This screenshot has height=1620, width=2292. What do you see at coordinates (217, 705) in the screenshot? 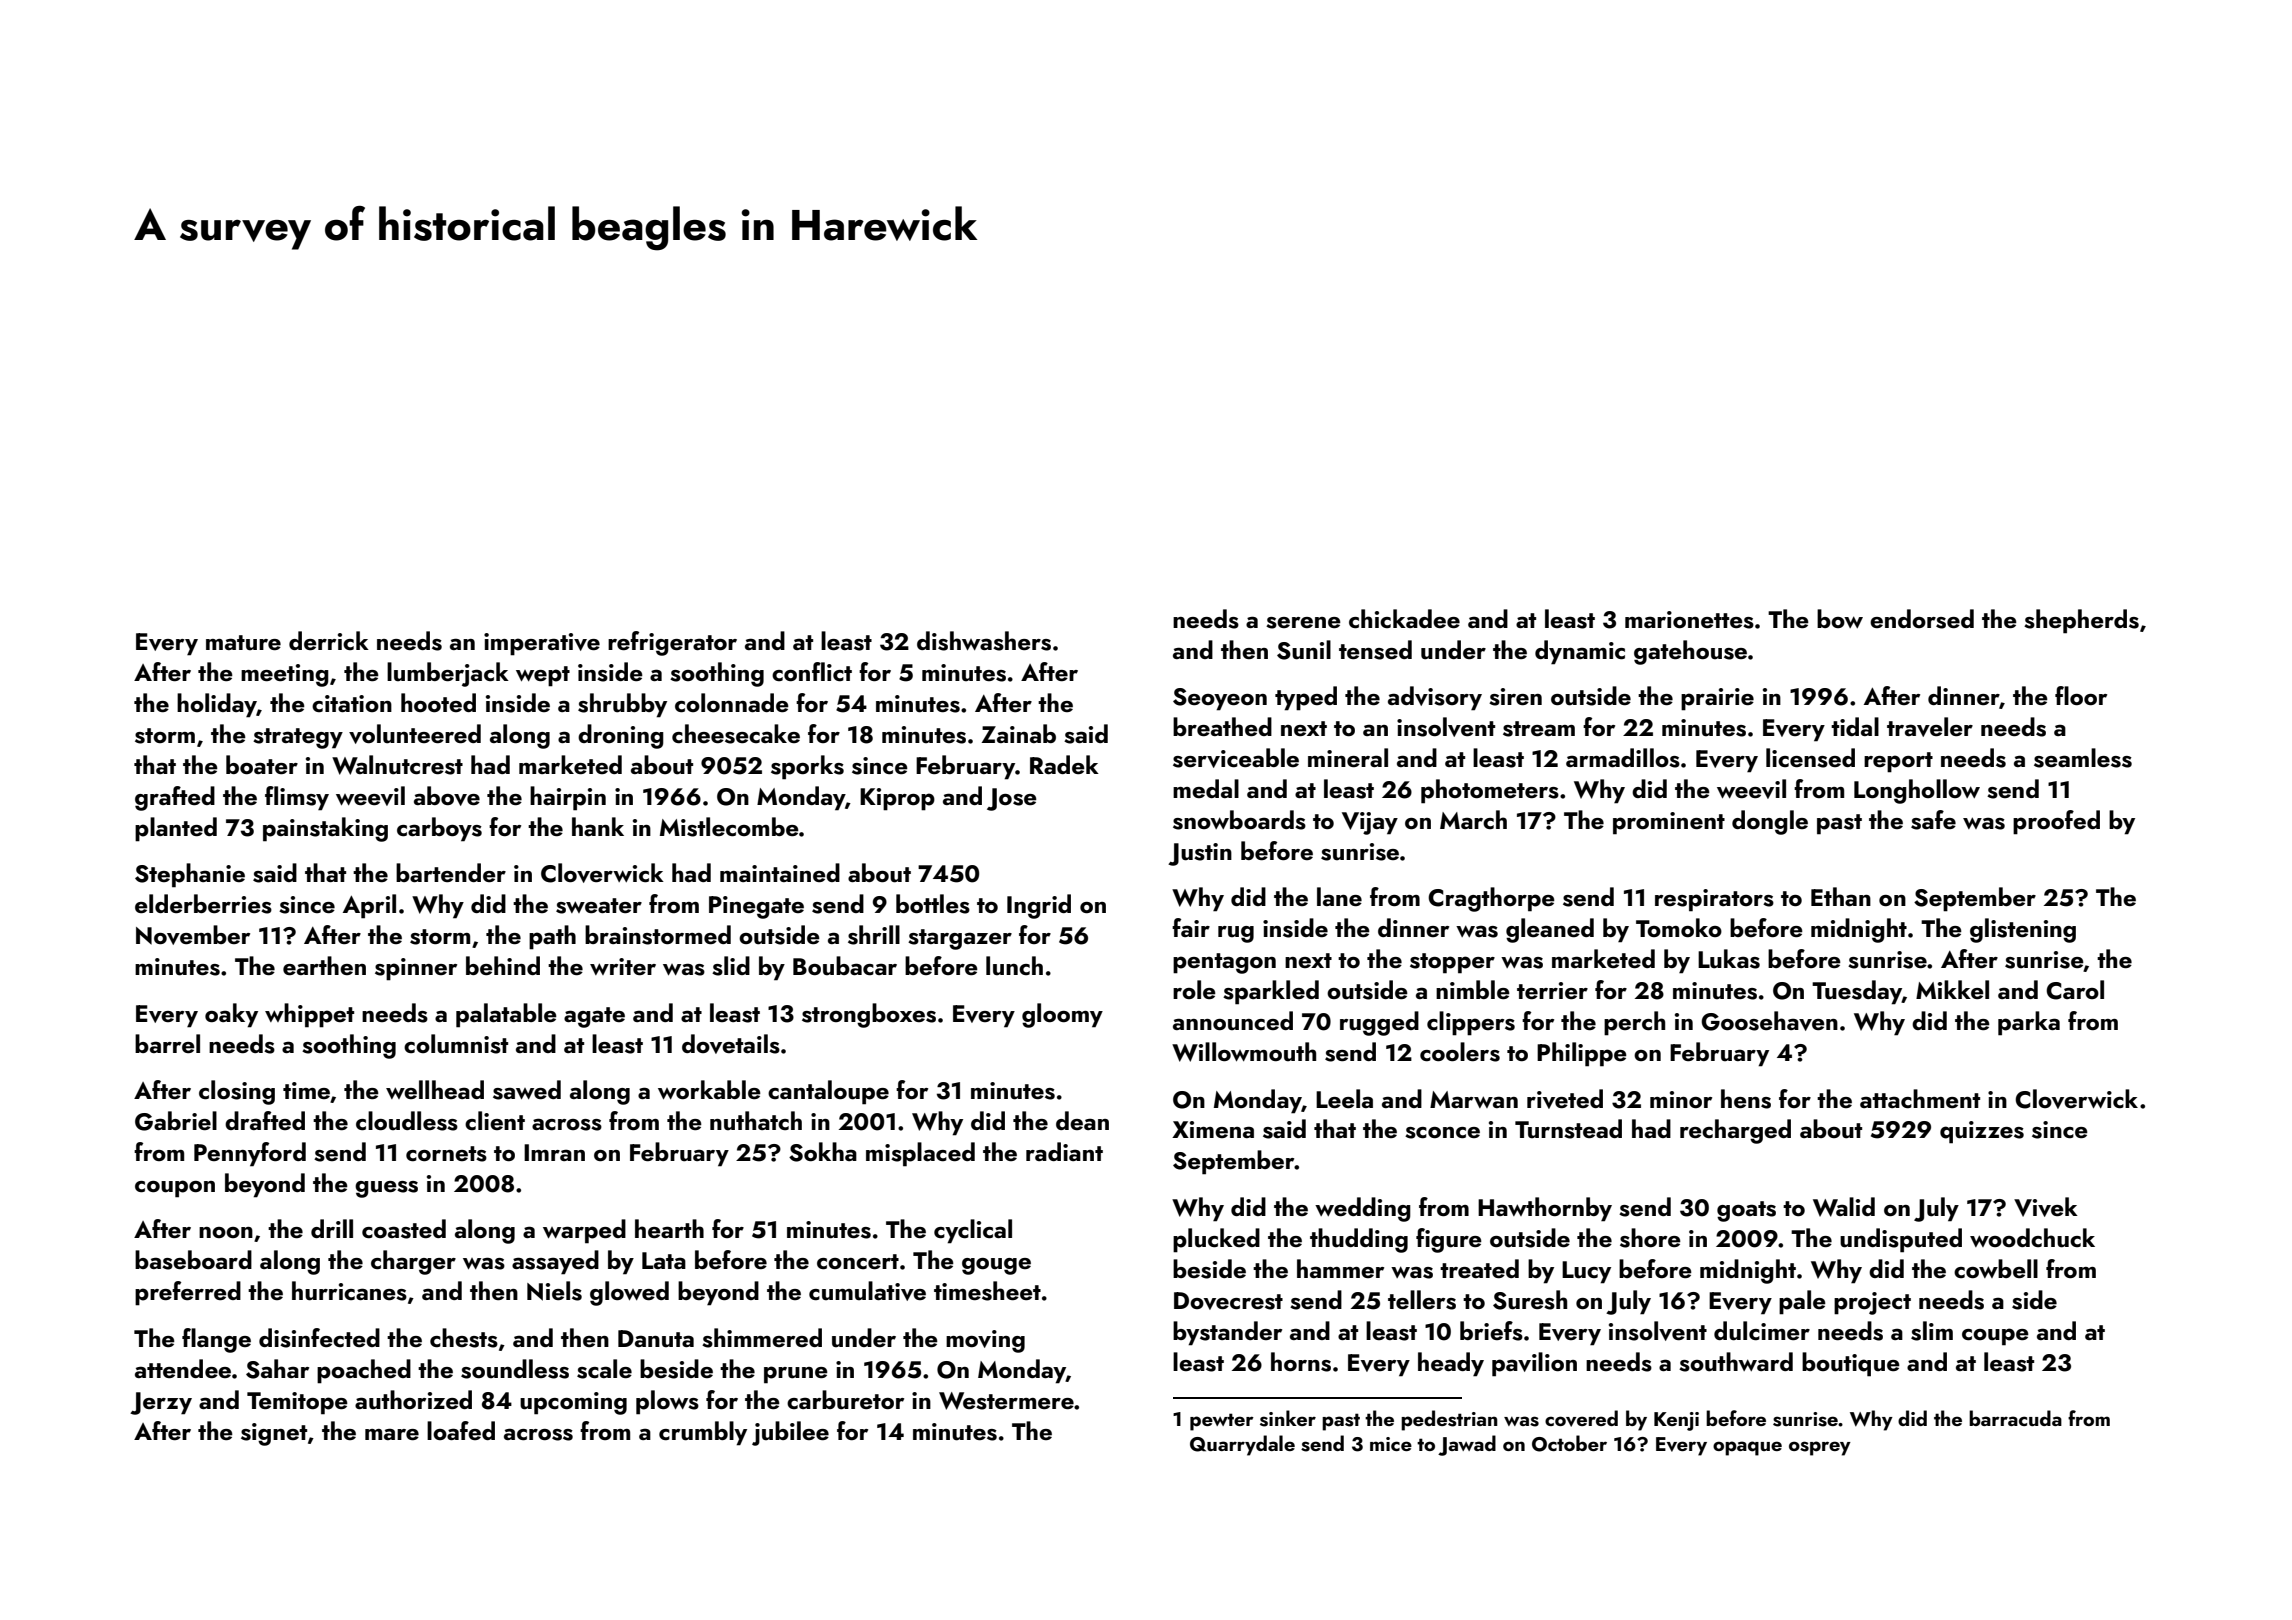
I see `holiday` at bounding box center [217, 705].
